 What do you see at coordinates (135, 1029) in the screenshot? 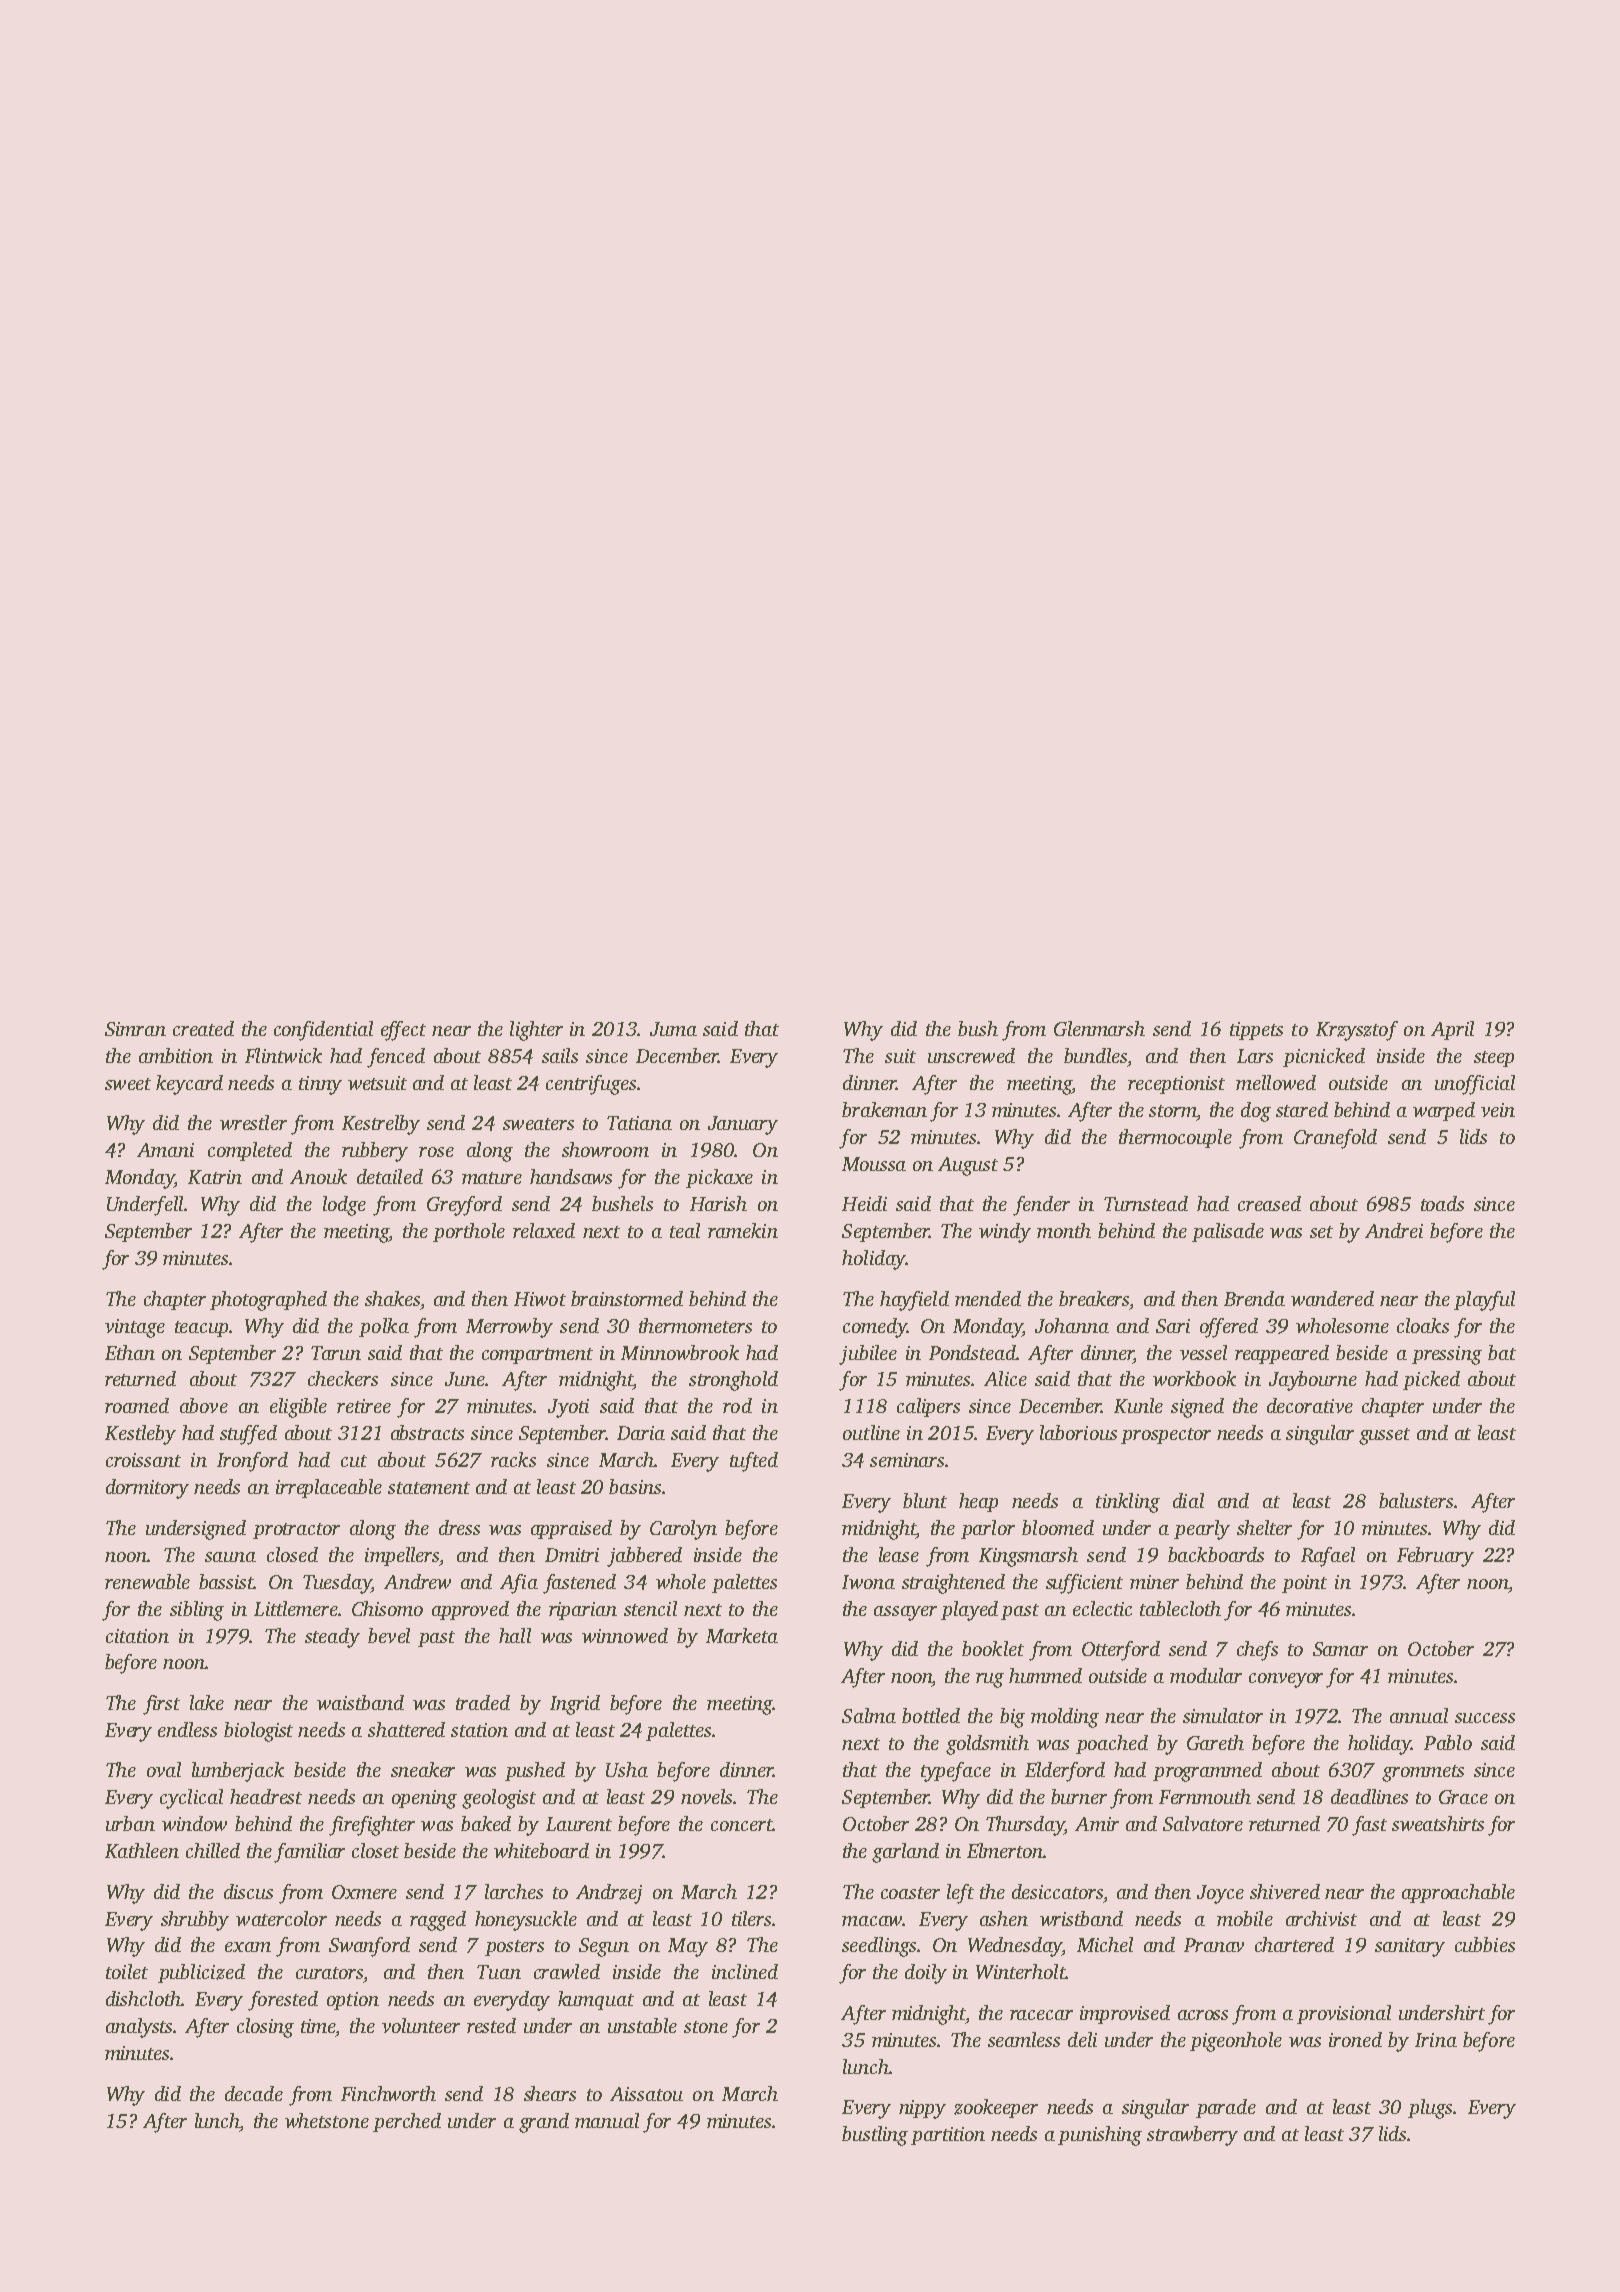
I see `Simran` at bounding box center [135, 1029].
